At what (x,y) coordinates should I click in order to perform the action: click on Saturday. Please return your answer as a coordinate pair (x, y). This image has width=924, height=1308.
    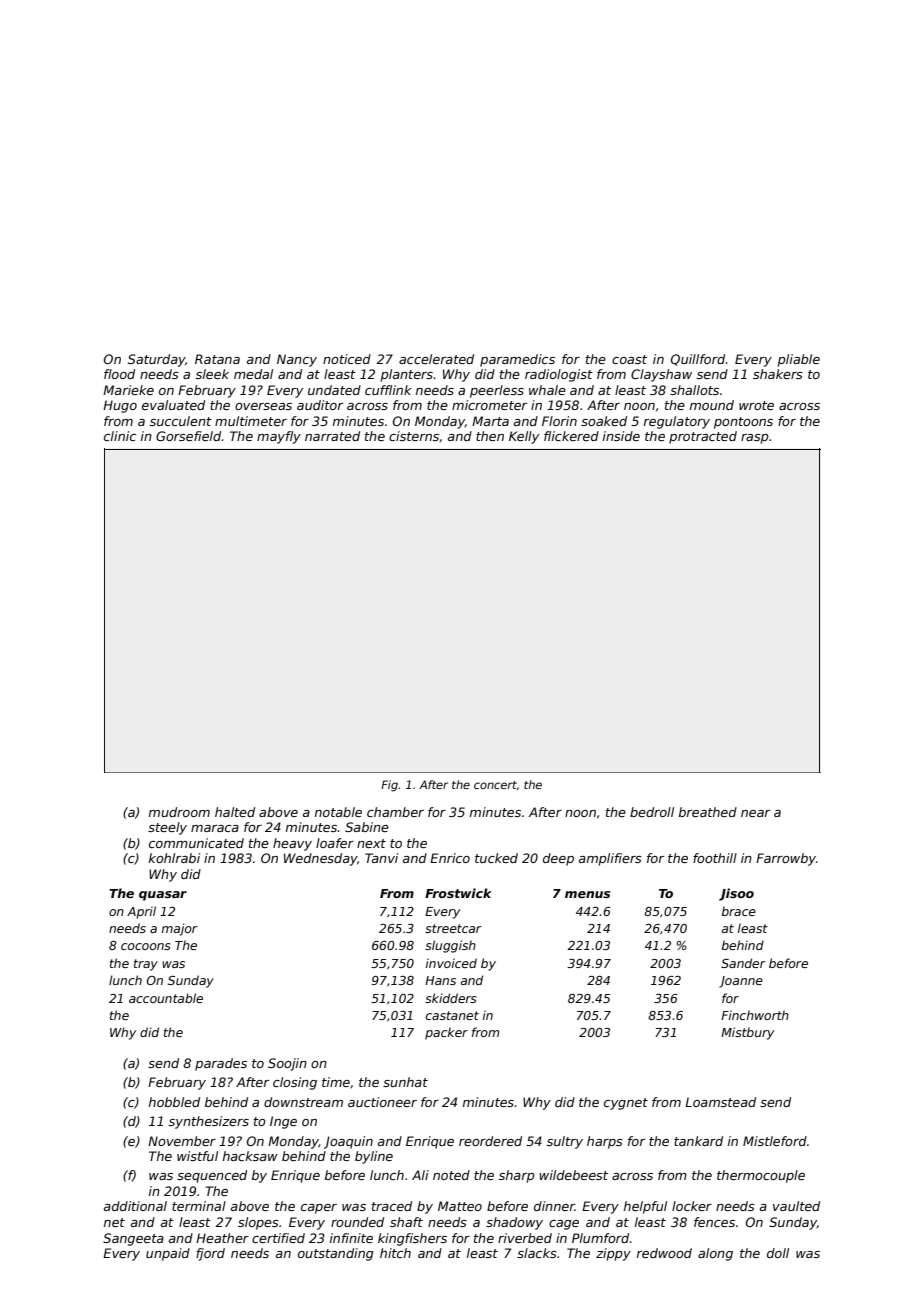
    Looking at the image, I should click on (156, 360).
